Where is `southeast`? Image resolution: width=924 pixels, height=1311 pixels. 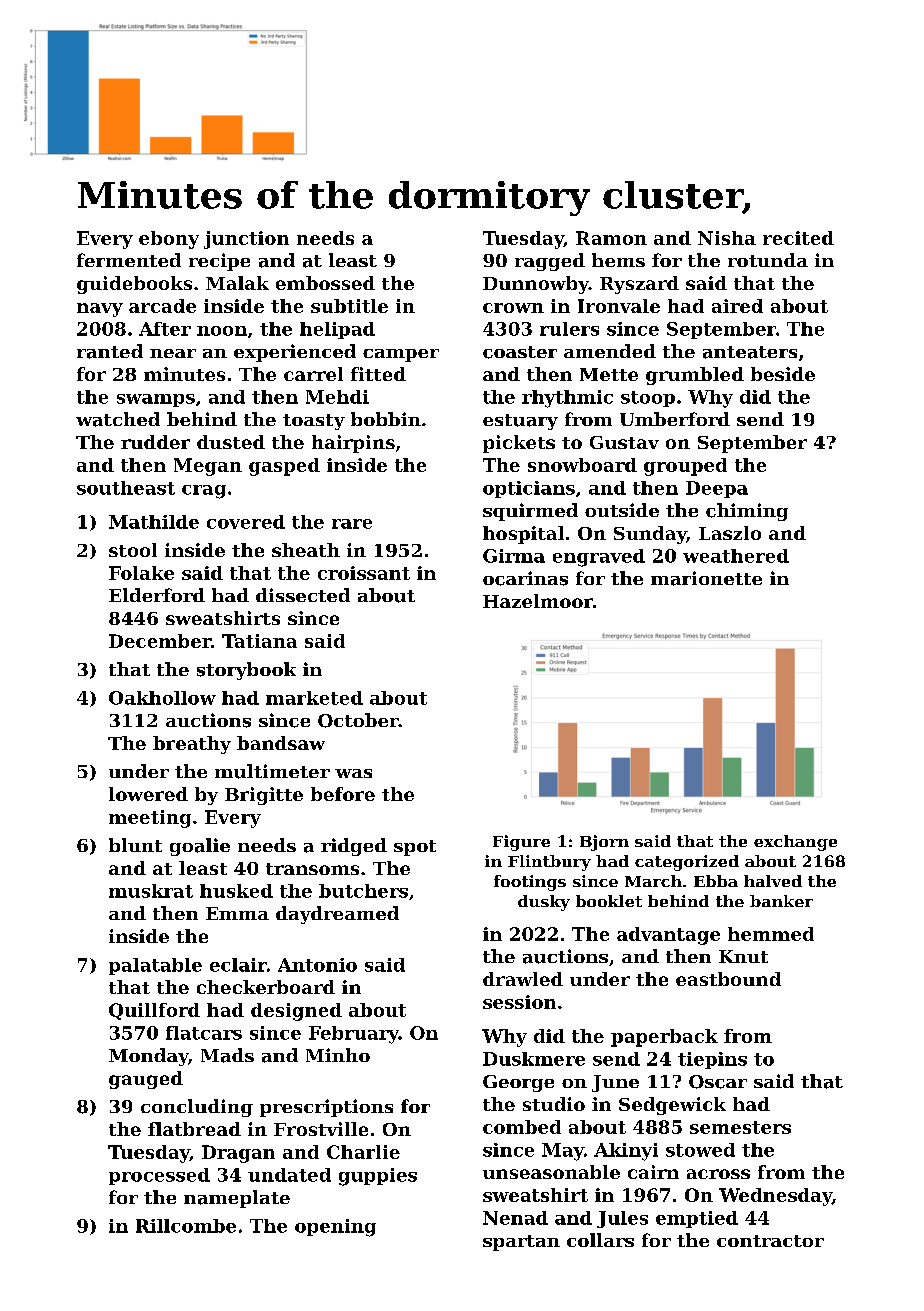 southeast is located at coordinates (126, 488).
